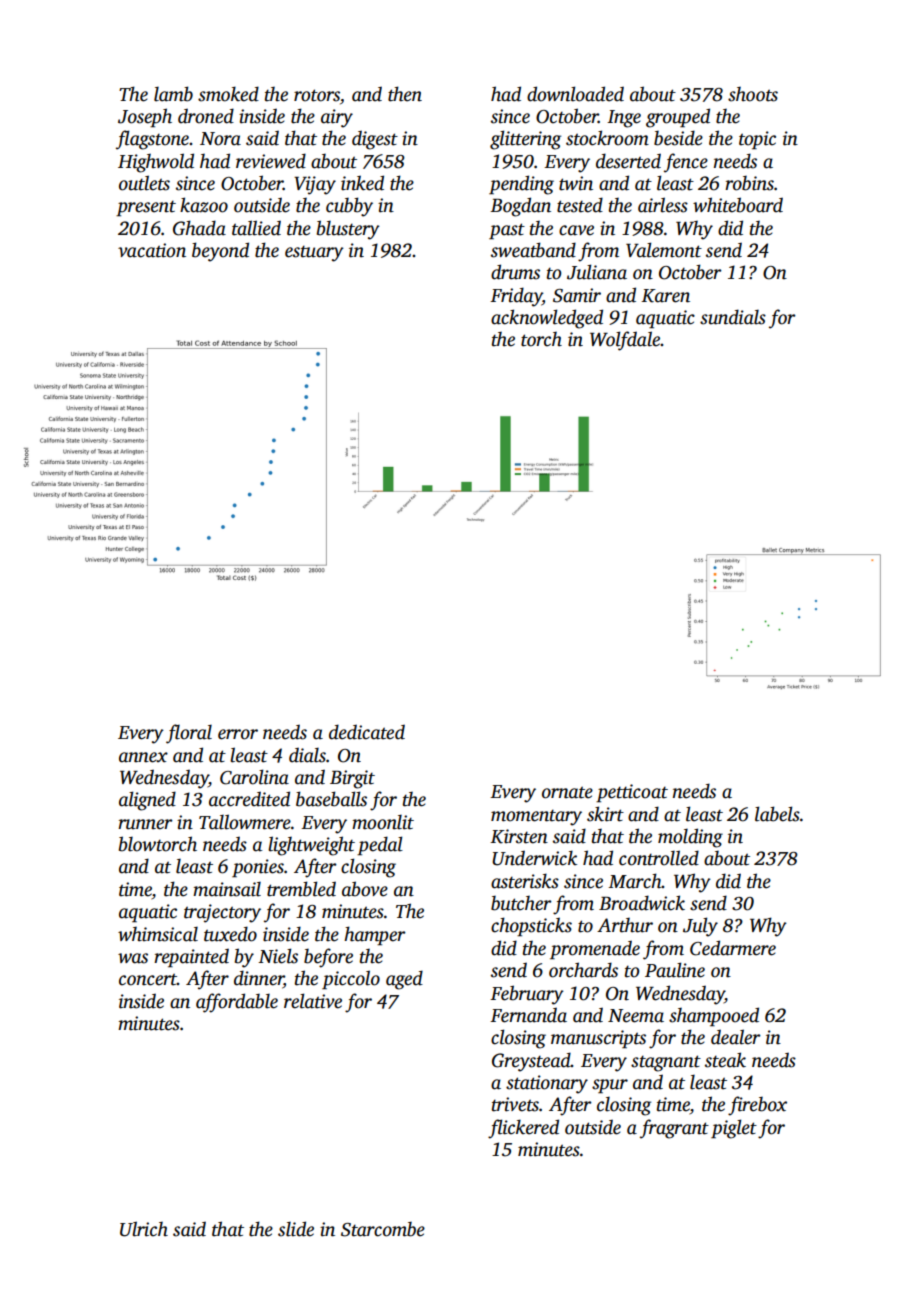  I want to click on acknowledged, so click(547, 319).
